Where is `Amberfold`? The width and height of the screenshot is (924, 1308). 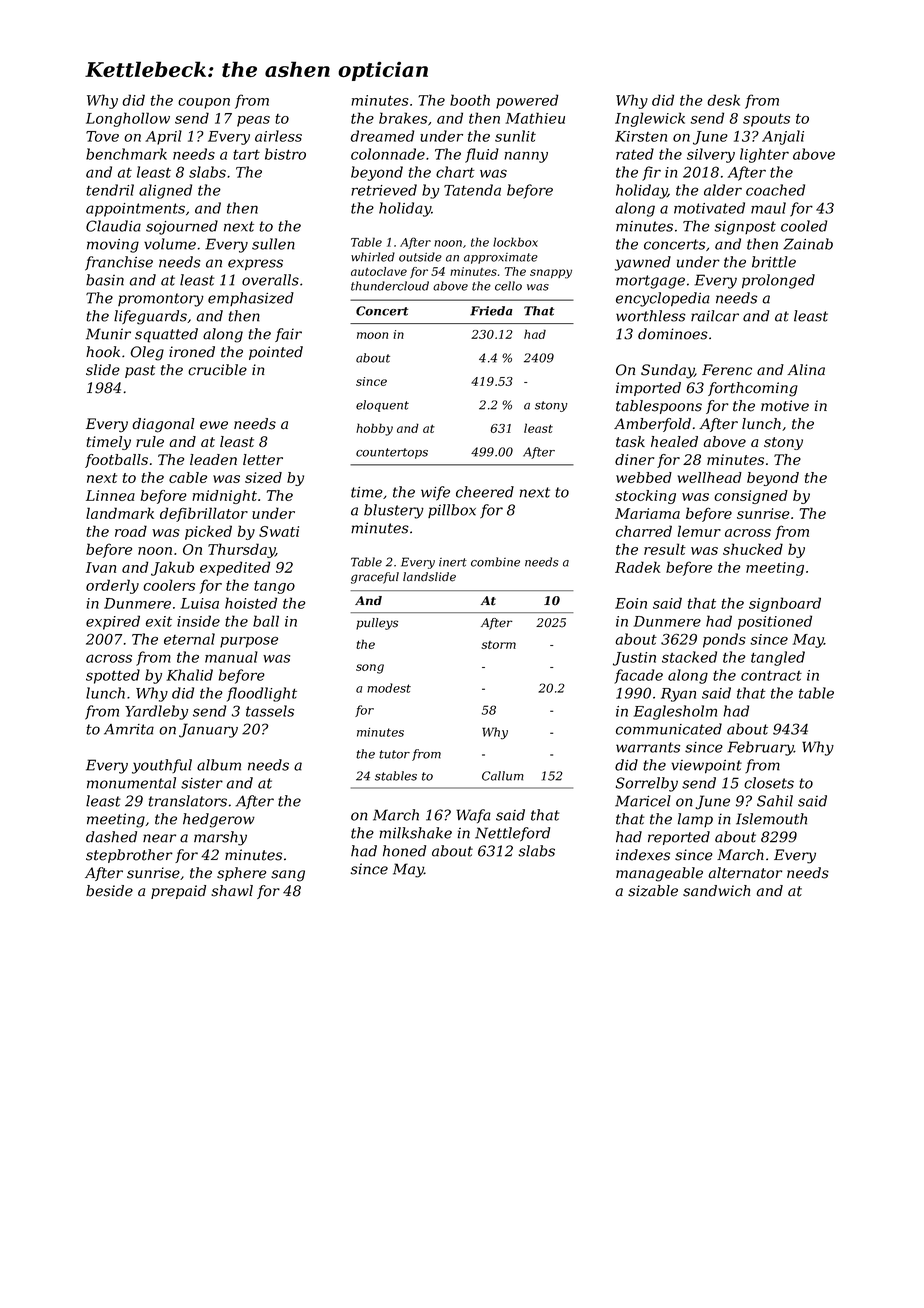
Amberfold is located at coordinates (652, 425).
